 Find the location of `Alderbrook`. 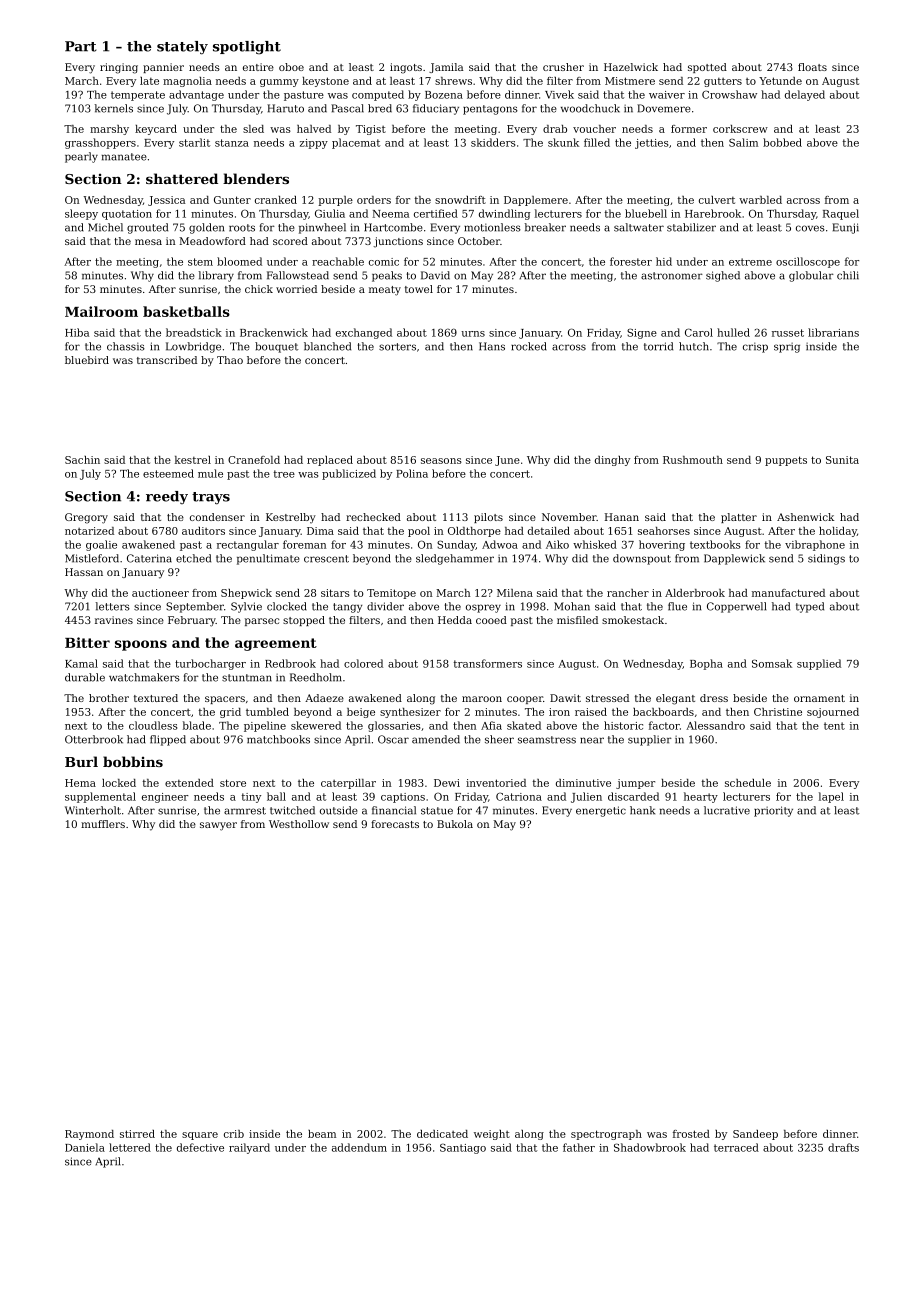

Alderbrook is located at coordinates (695, 593).
